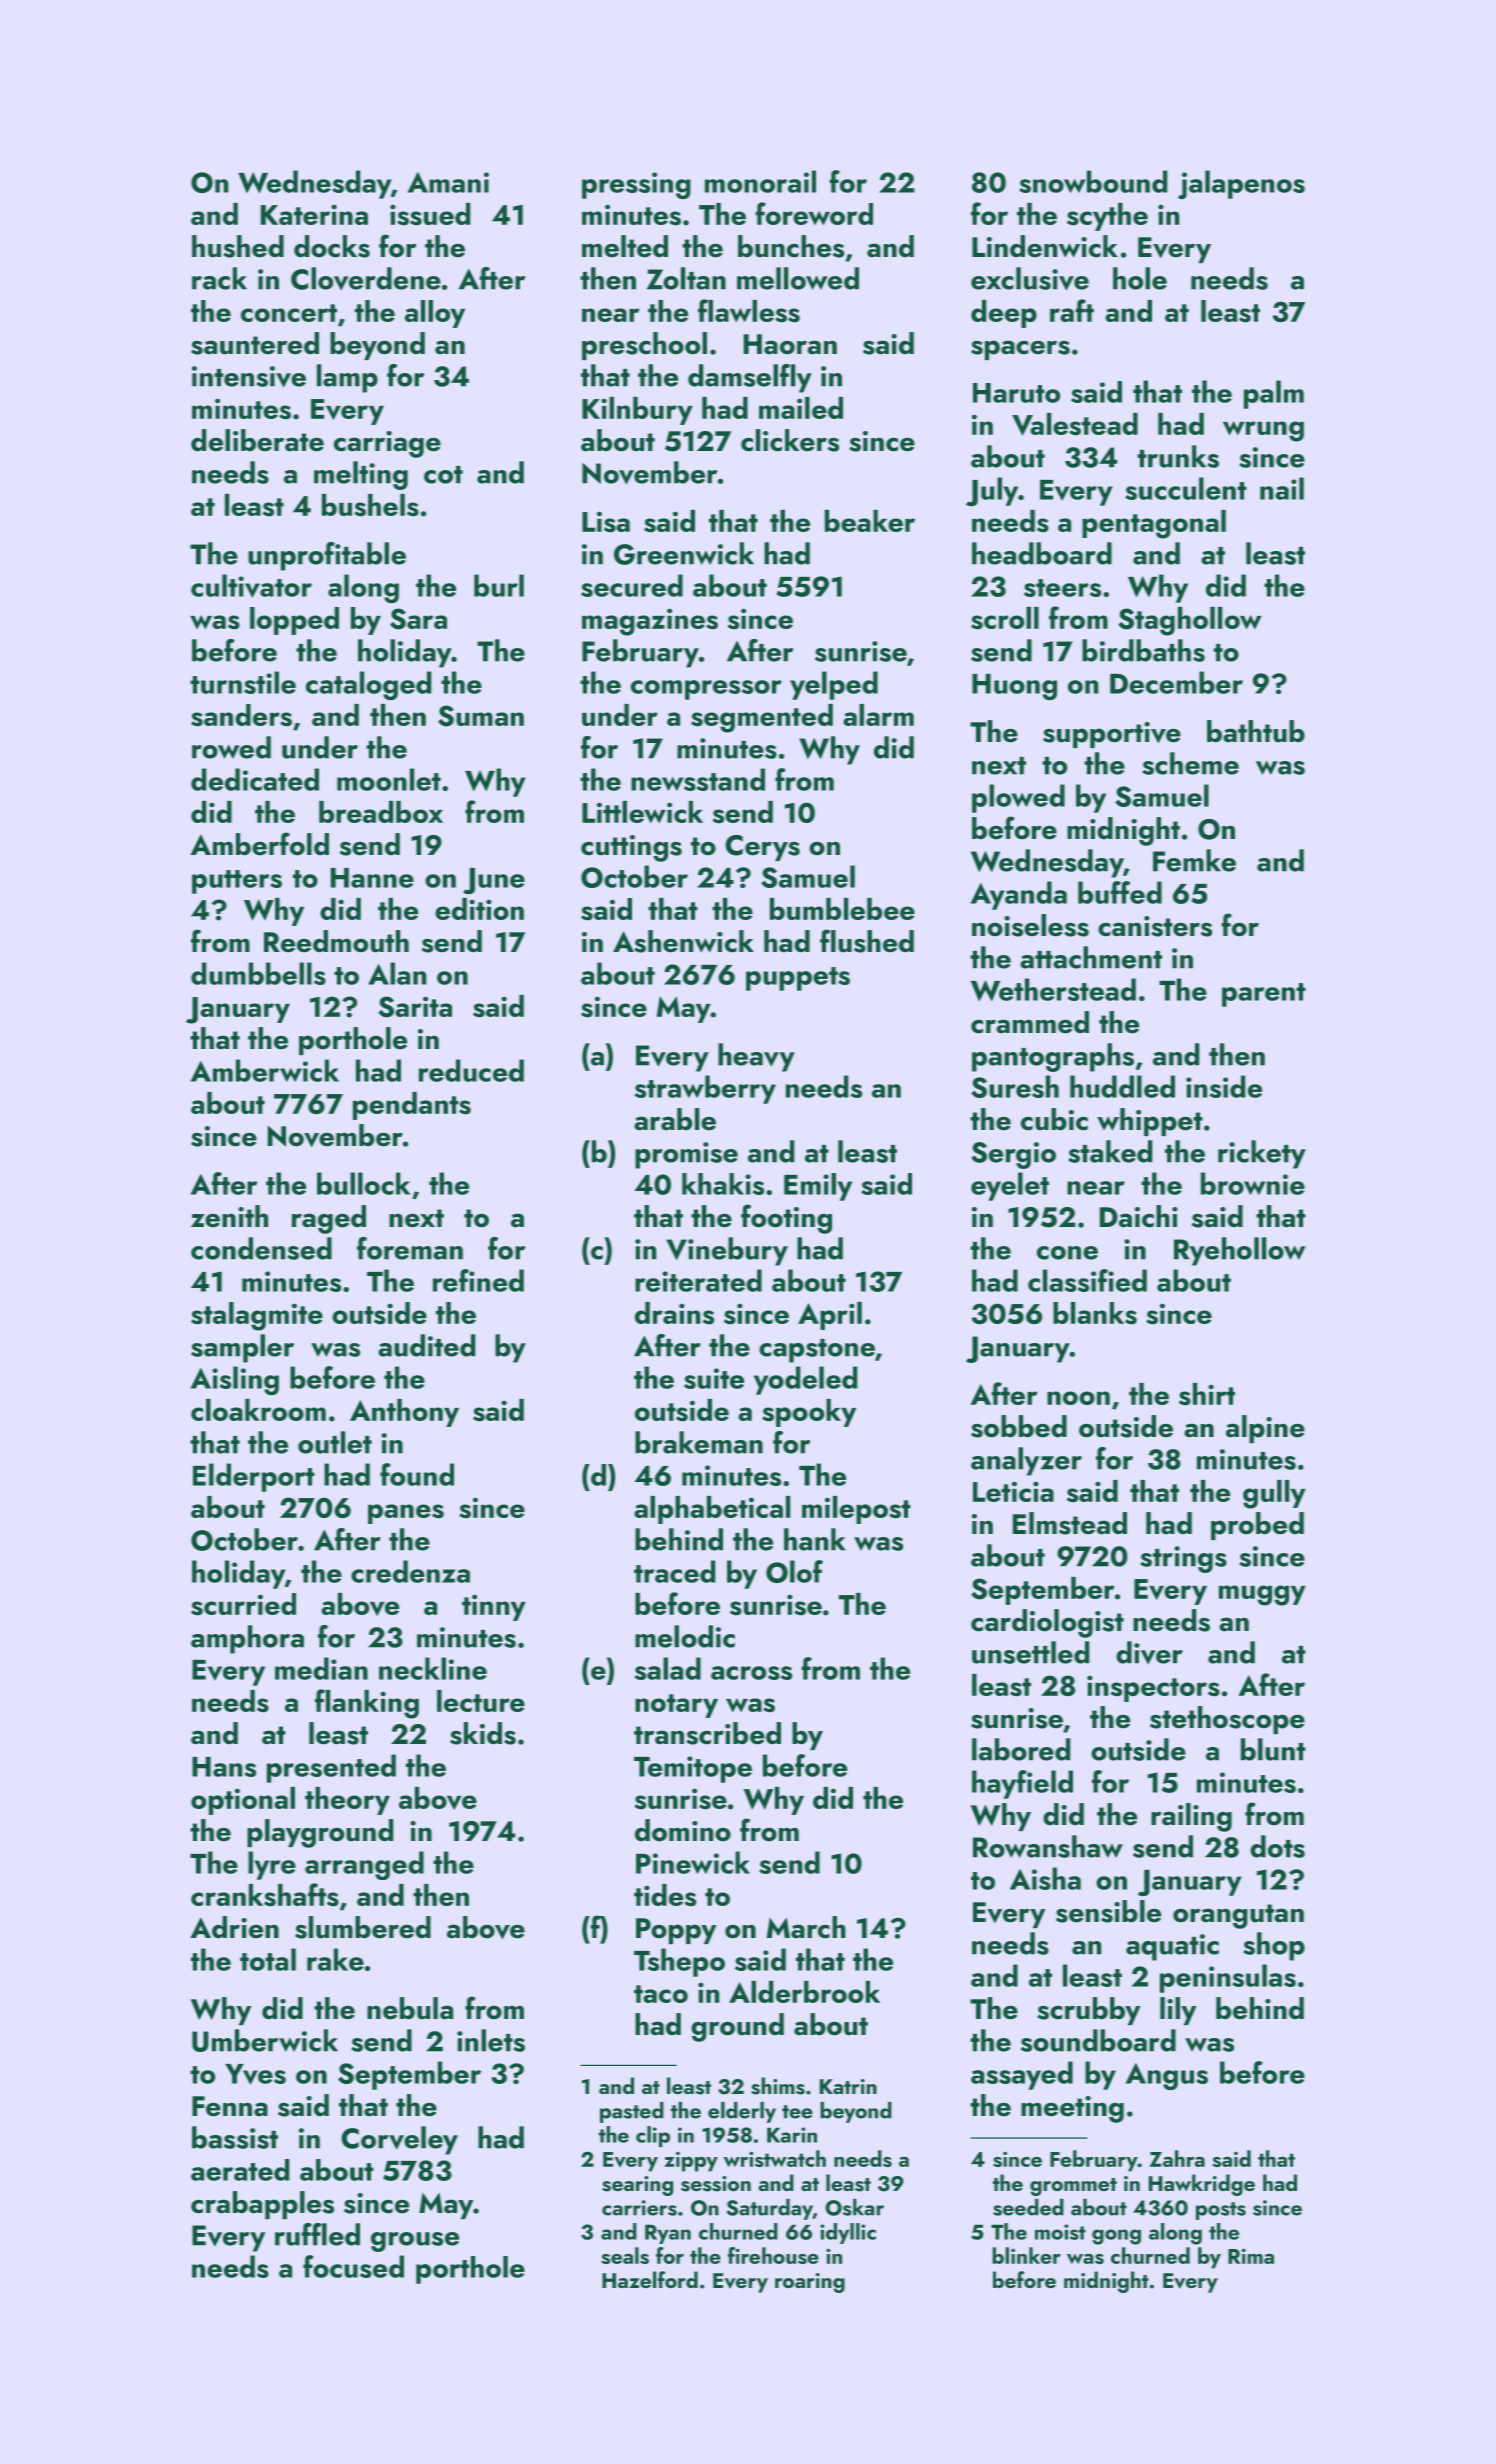  Describe the element at coordinates (327, 556) in the page. I see `unprofitable` at that location.
